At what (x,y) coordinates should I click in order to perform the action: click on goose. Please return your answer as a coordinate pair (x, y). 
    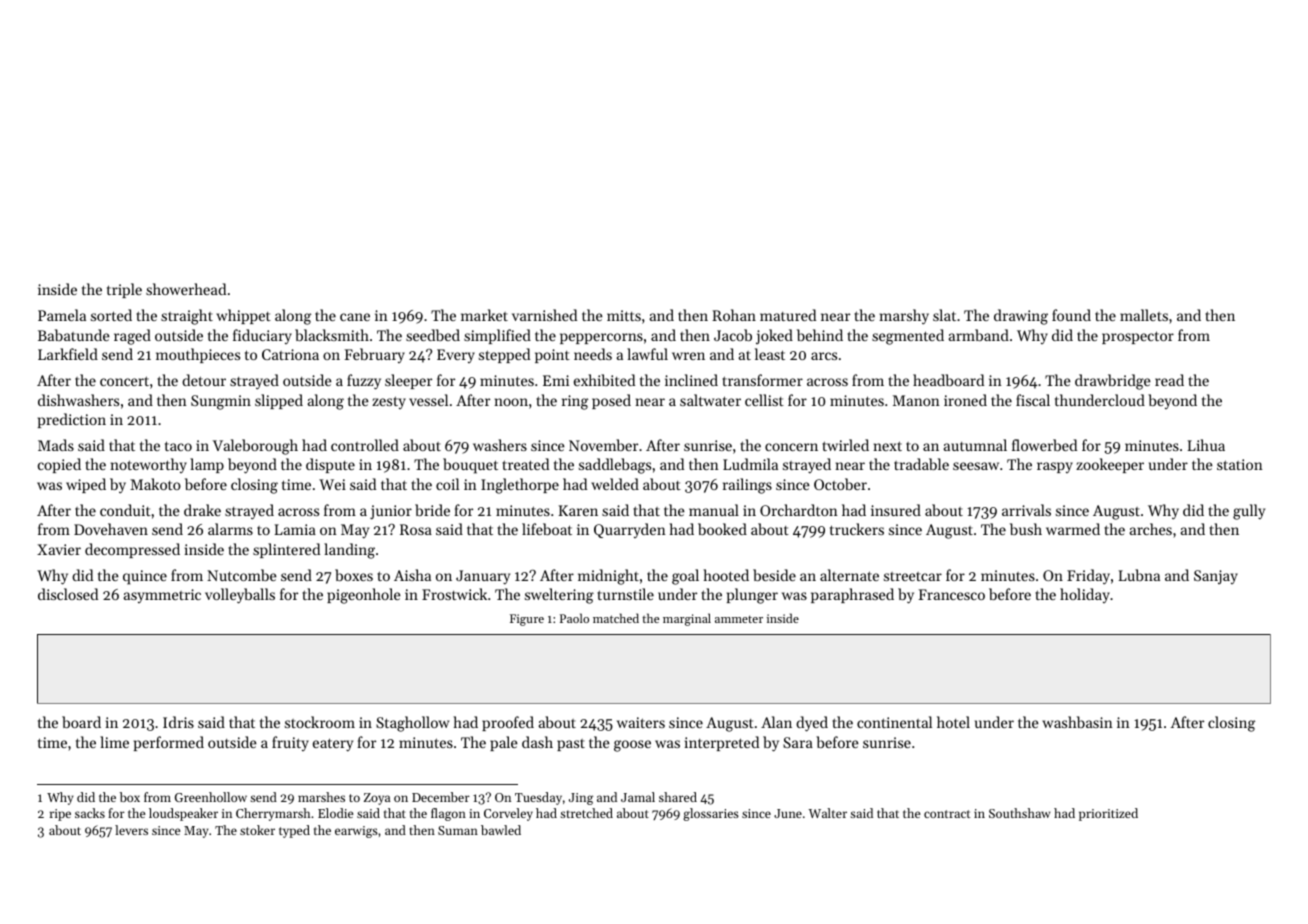
    Looking at the image, I should click on (632, 746).
